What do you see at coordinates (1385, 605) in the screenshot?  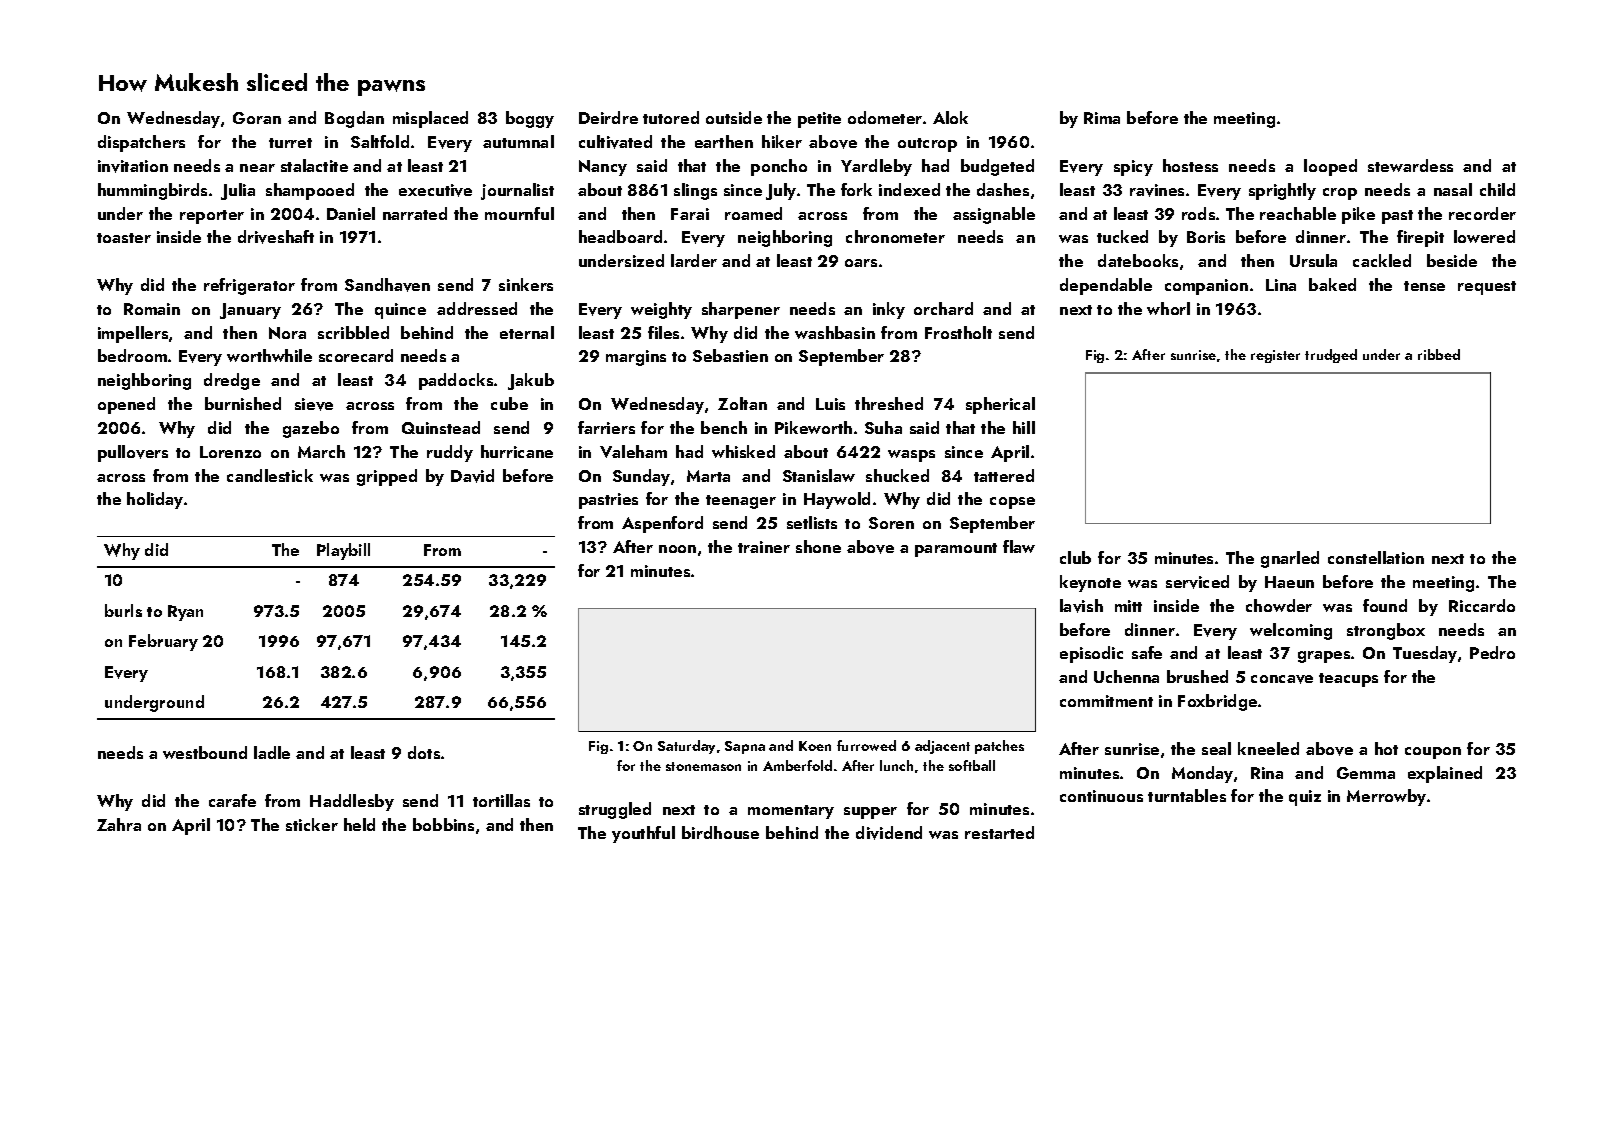 I see `found` at bounding box center [1385, 605].
